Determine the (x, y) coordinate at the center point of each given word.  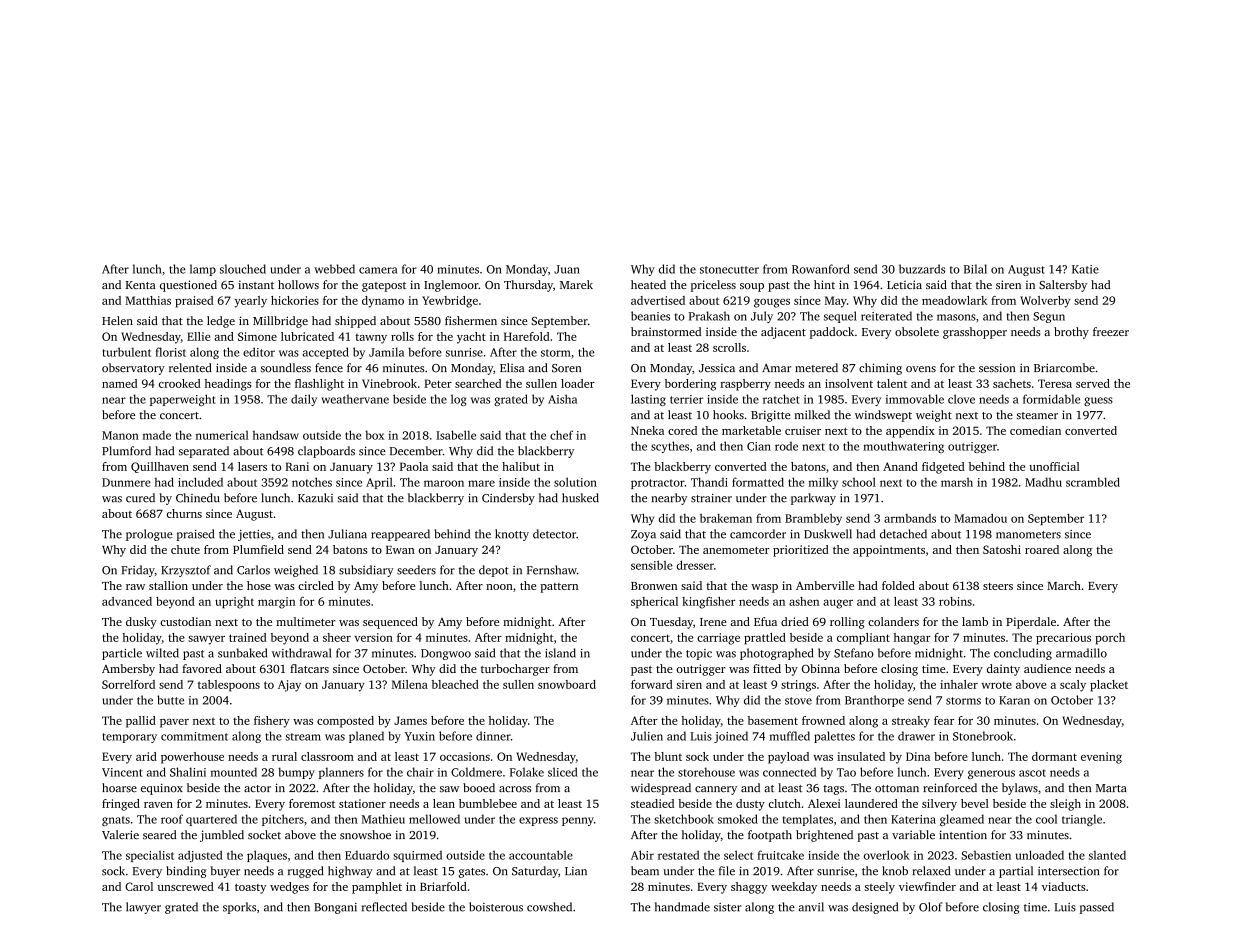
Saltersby (1063, 286)
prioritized (801, 551)
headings (228, 385)
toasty (250, 889)
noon (499, 587)
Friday (138, 571)
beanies (650, 316)
